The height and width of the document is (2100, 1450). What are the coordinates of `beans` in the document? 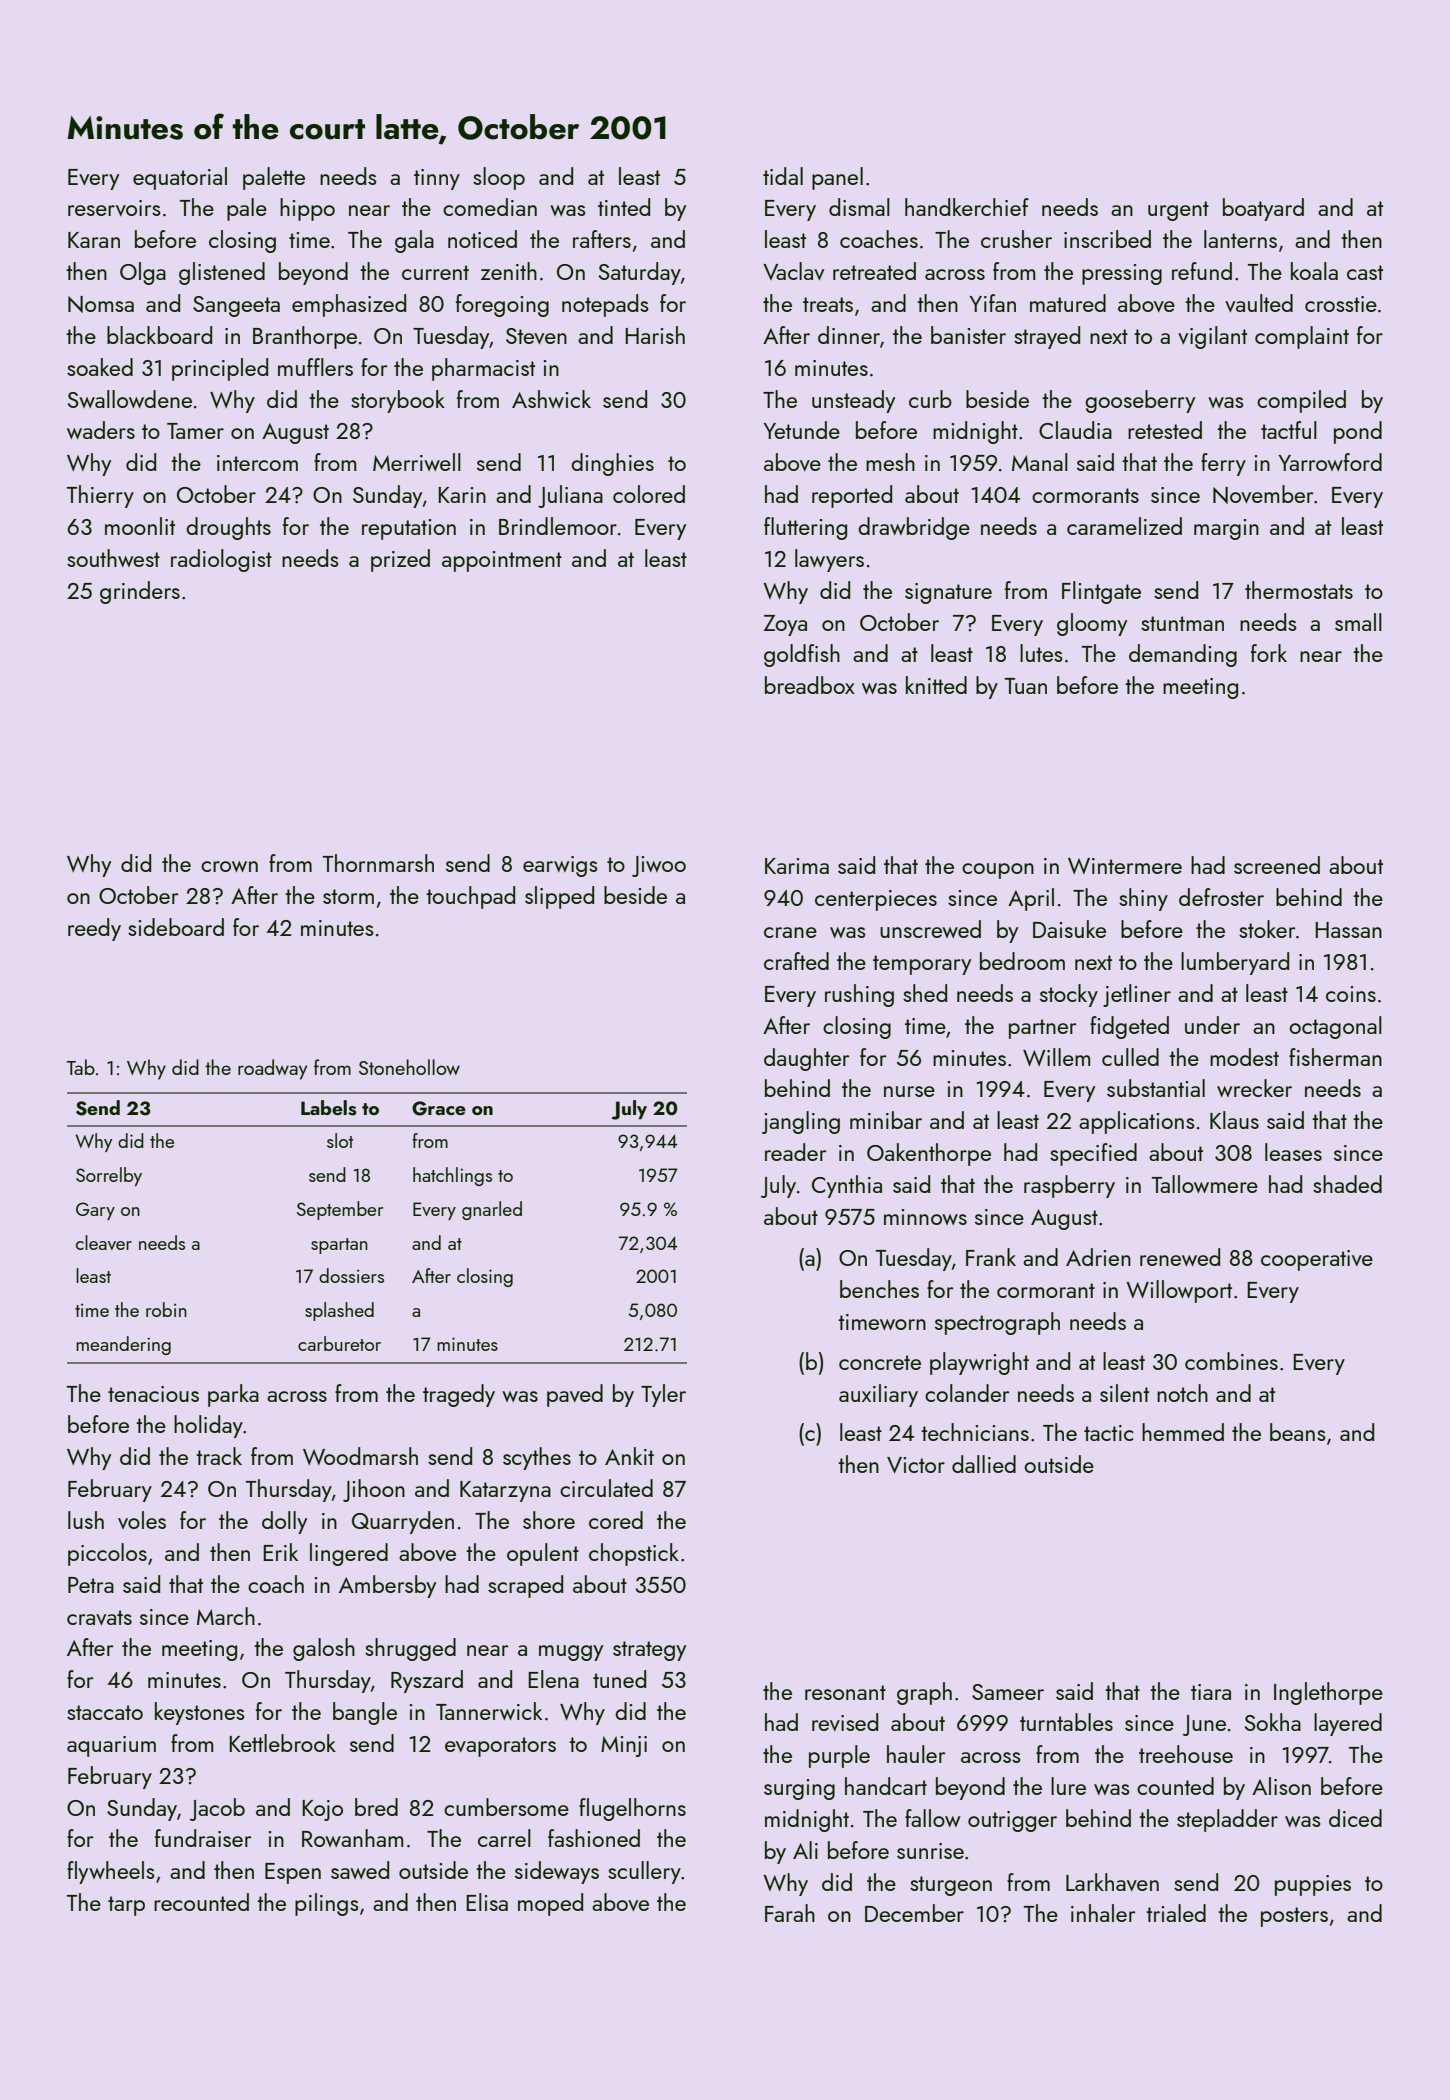 It's located at (1298, 1432).
